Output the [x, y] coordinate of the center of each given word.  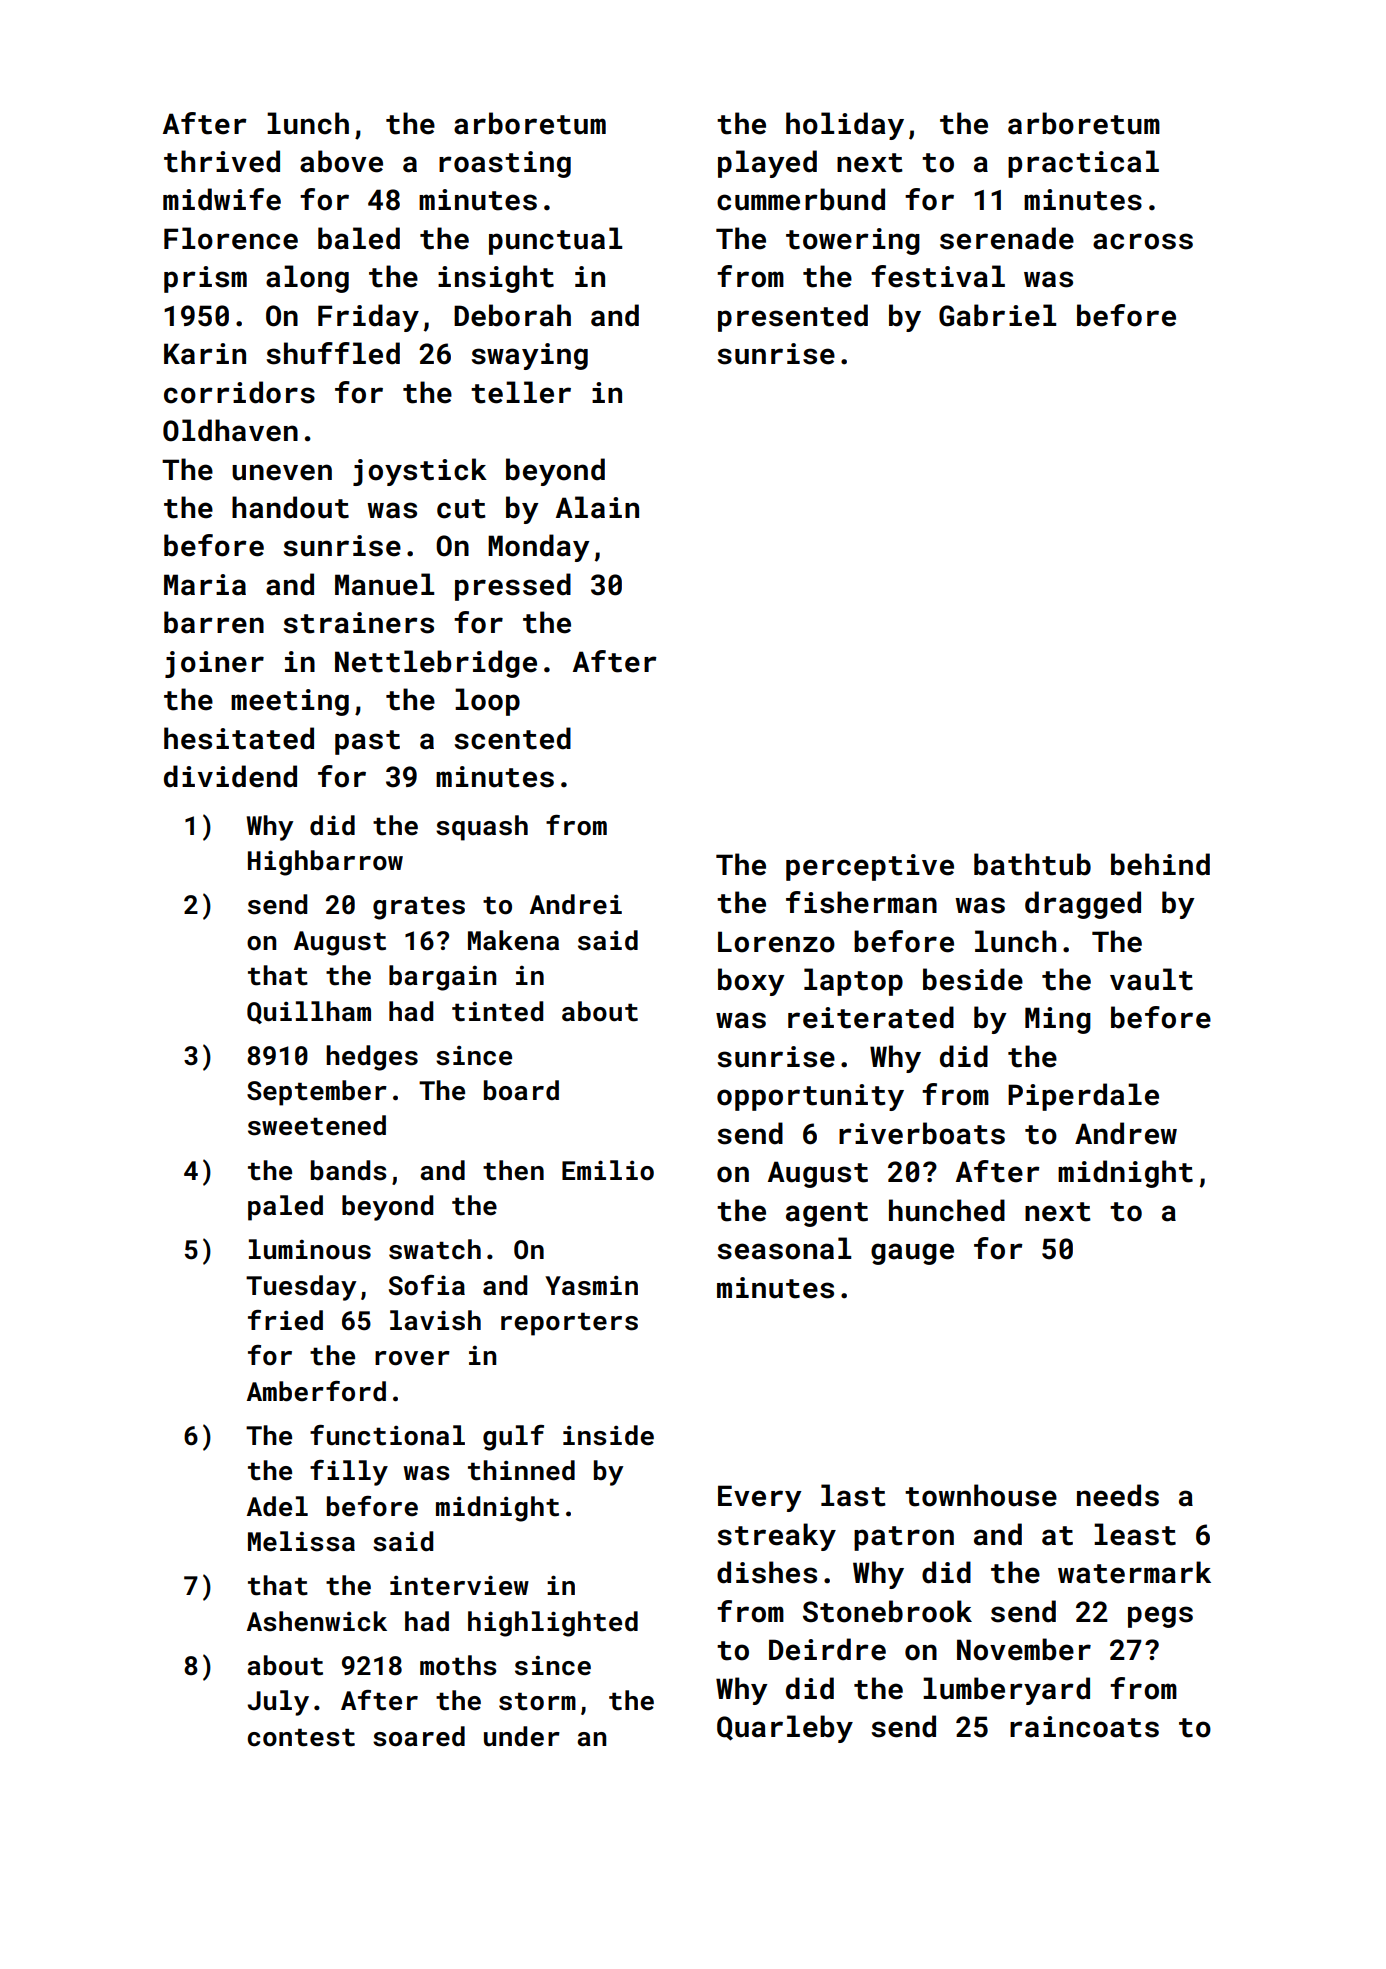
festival [938, 276]
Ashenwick [317, 1621]
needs [1118, 1495]
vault [1151, 979]
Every [760, 1498]
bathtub [1032, 864]
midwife [222, 199]
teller [521, 392]
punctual [555, 241]
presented [793, 318]
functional [387, 1435]
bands [348, 1170]
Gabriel [997, 315]
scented [512, 738]
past [367, 742]
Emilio [608, 1170]
